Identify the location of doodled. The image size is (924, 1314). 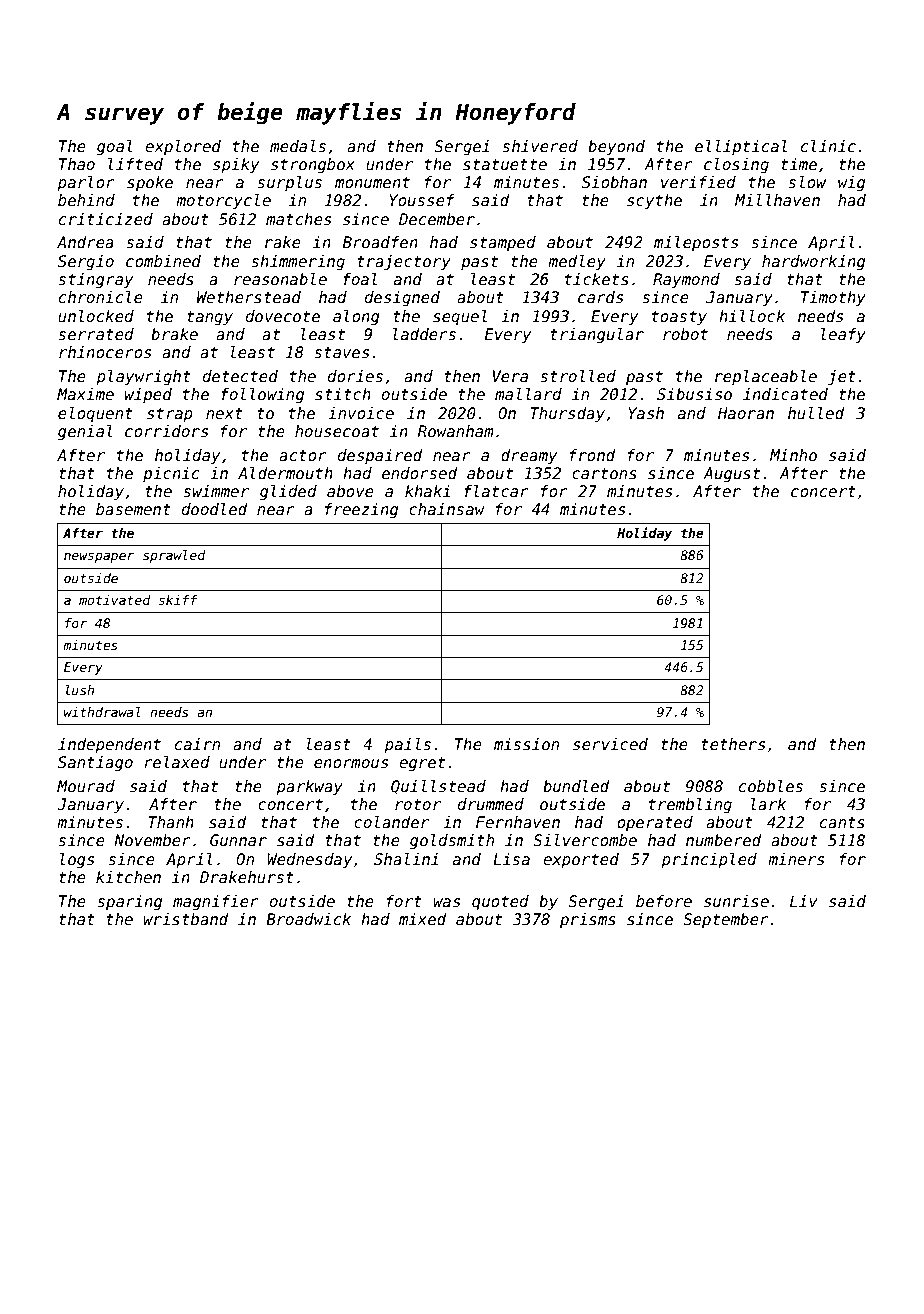
(215, 509).
